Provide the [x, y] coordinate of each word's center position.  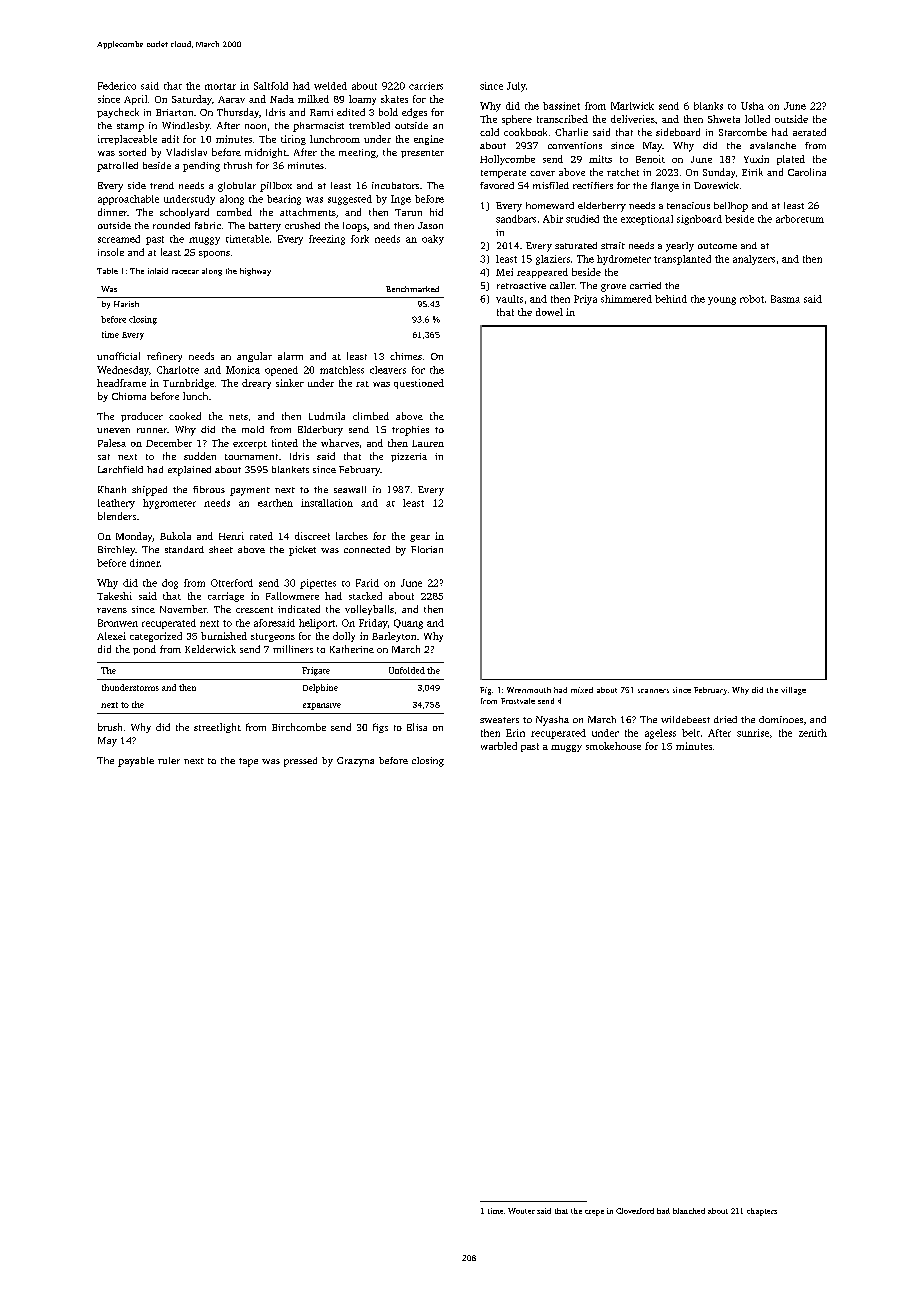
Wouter [521, 1211]
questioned [419, 384]
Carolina [807, 172]
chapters [762, 1212]
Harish [126, 304]
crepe [594, 1213]
